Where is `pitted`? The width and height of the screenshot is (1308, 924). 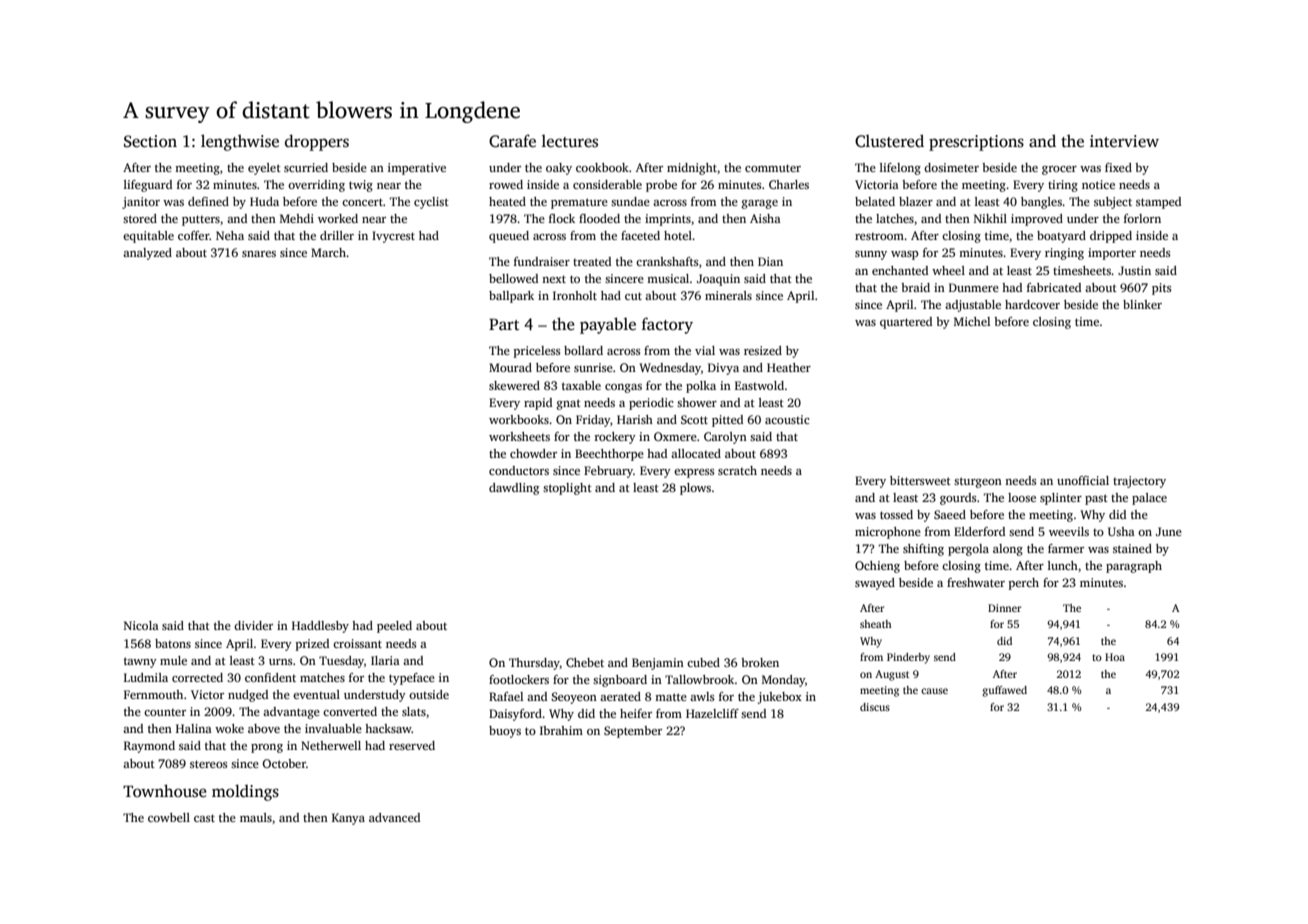 pitted is located at coordinates (727, 421).
